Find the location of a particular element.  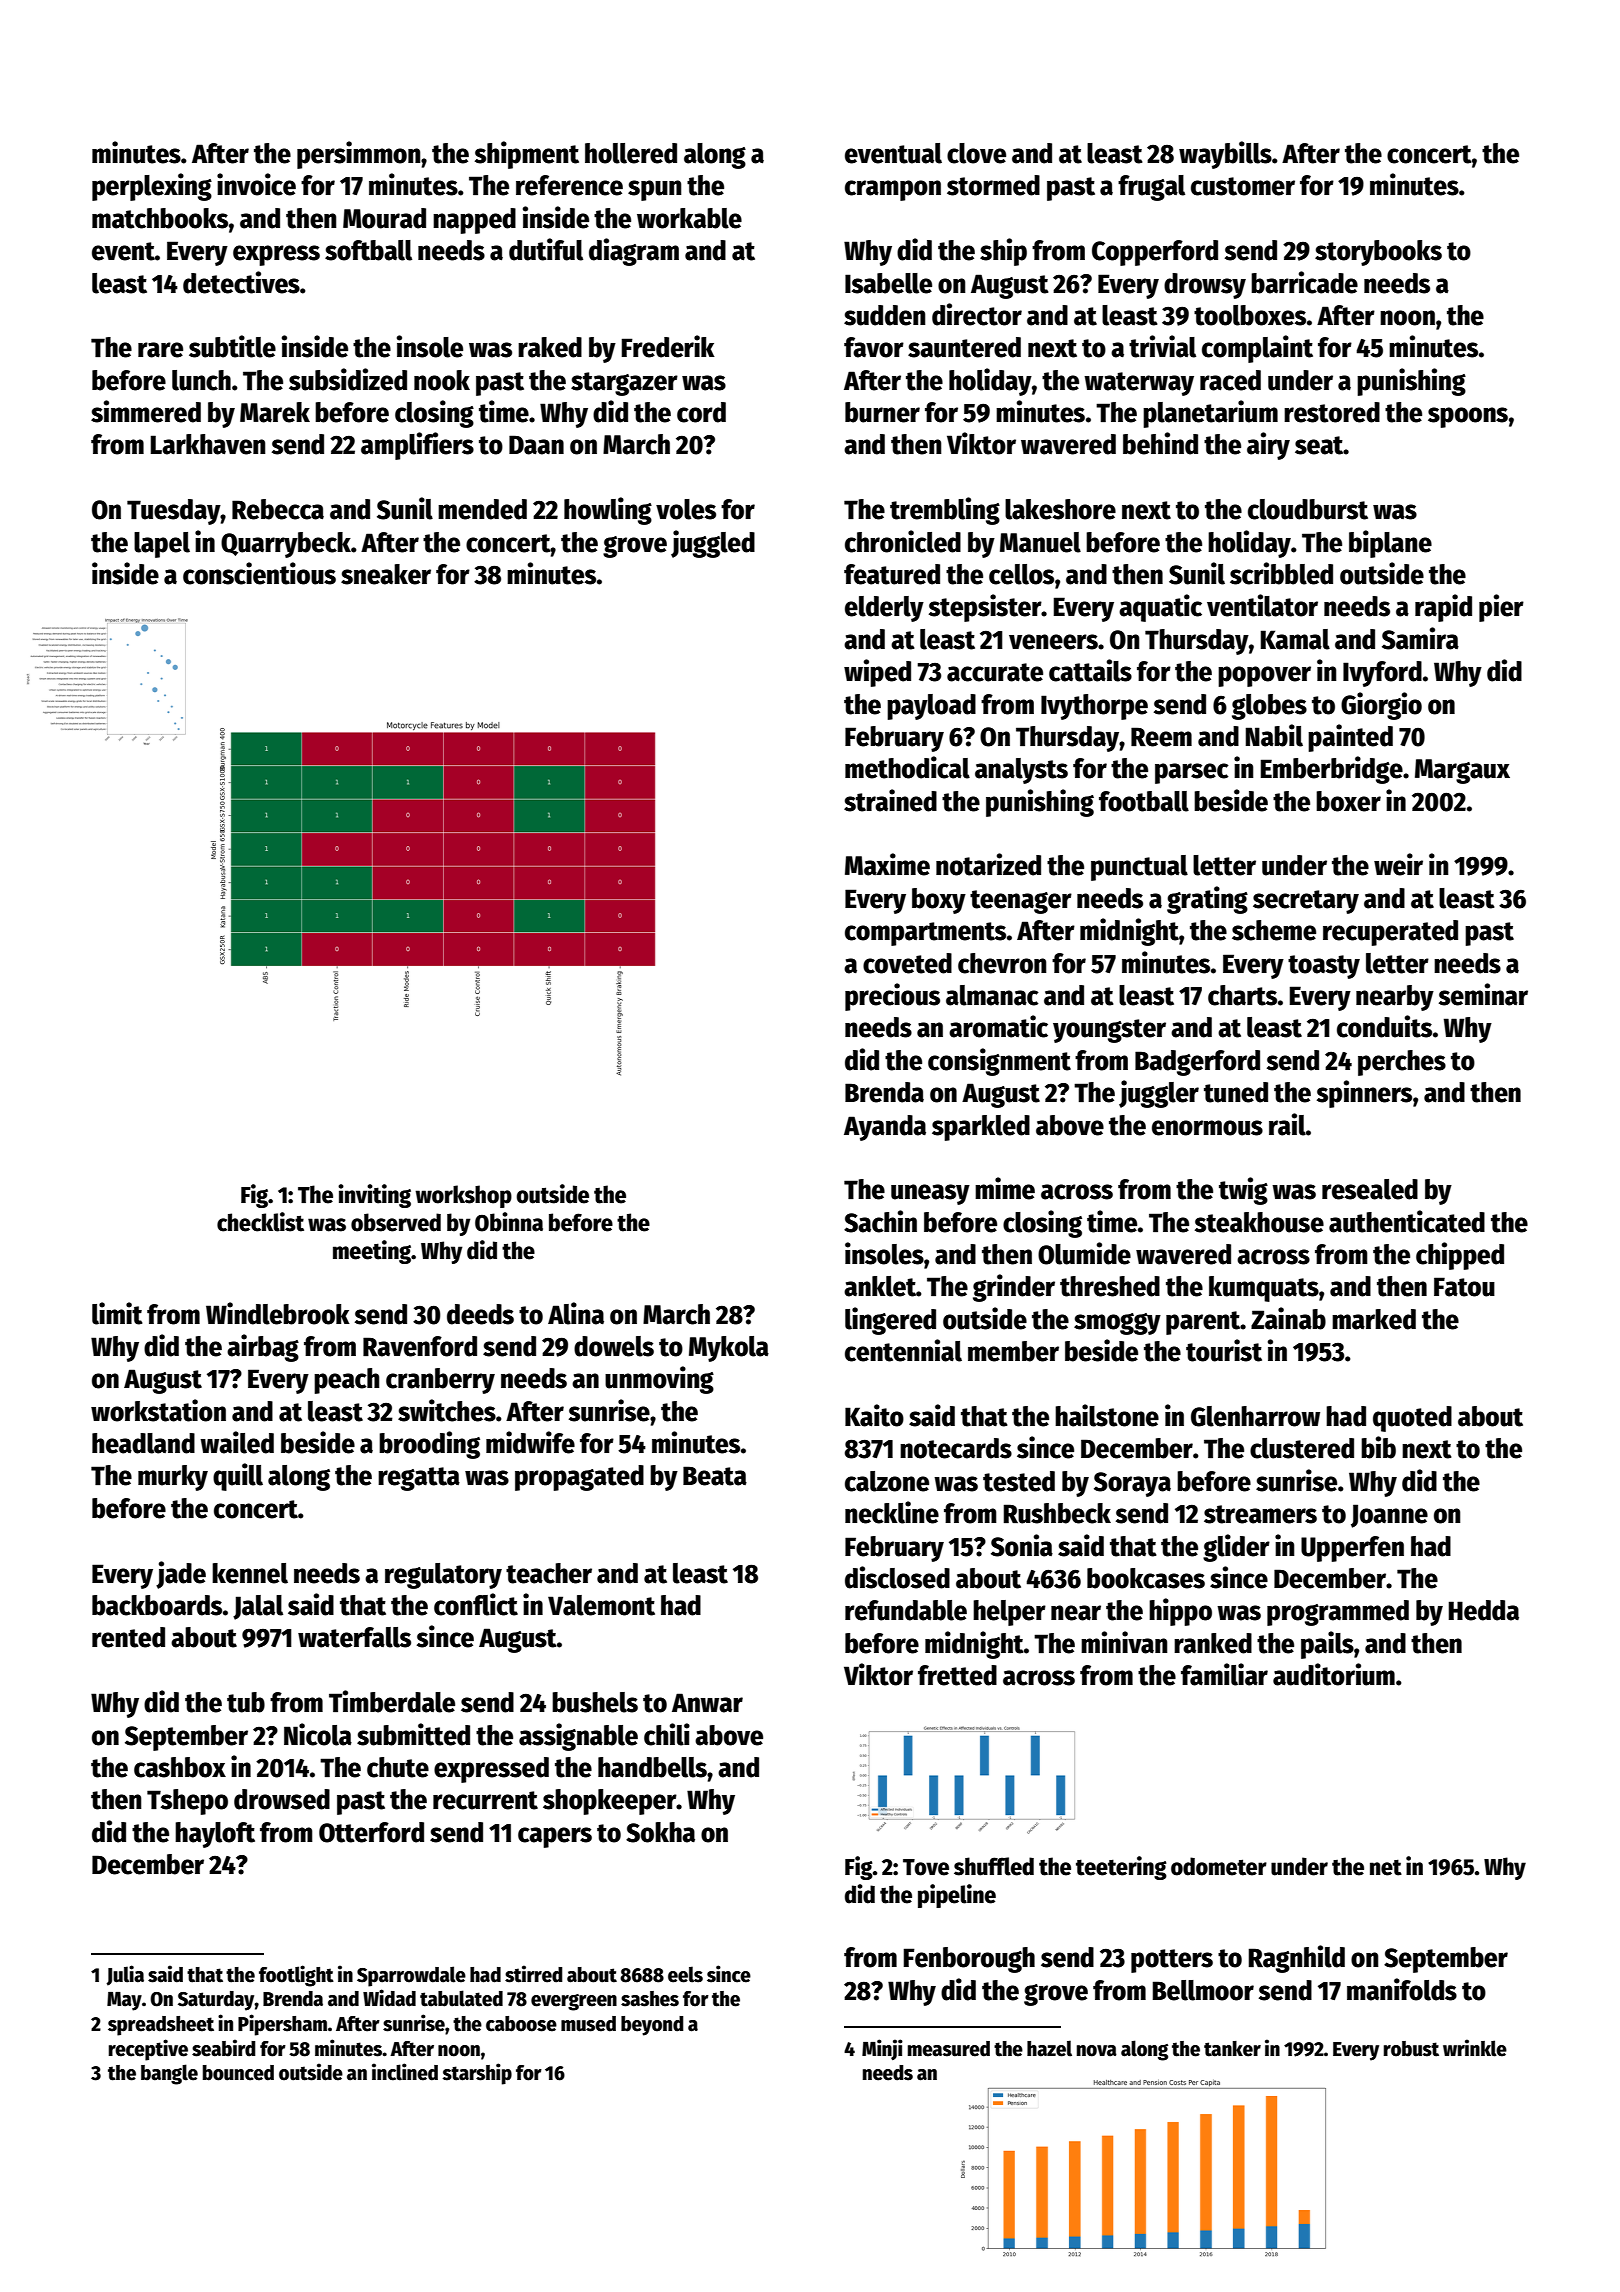

Jalal is located at coordinates (258, 1607).
